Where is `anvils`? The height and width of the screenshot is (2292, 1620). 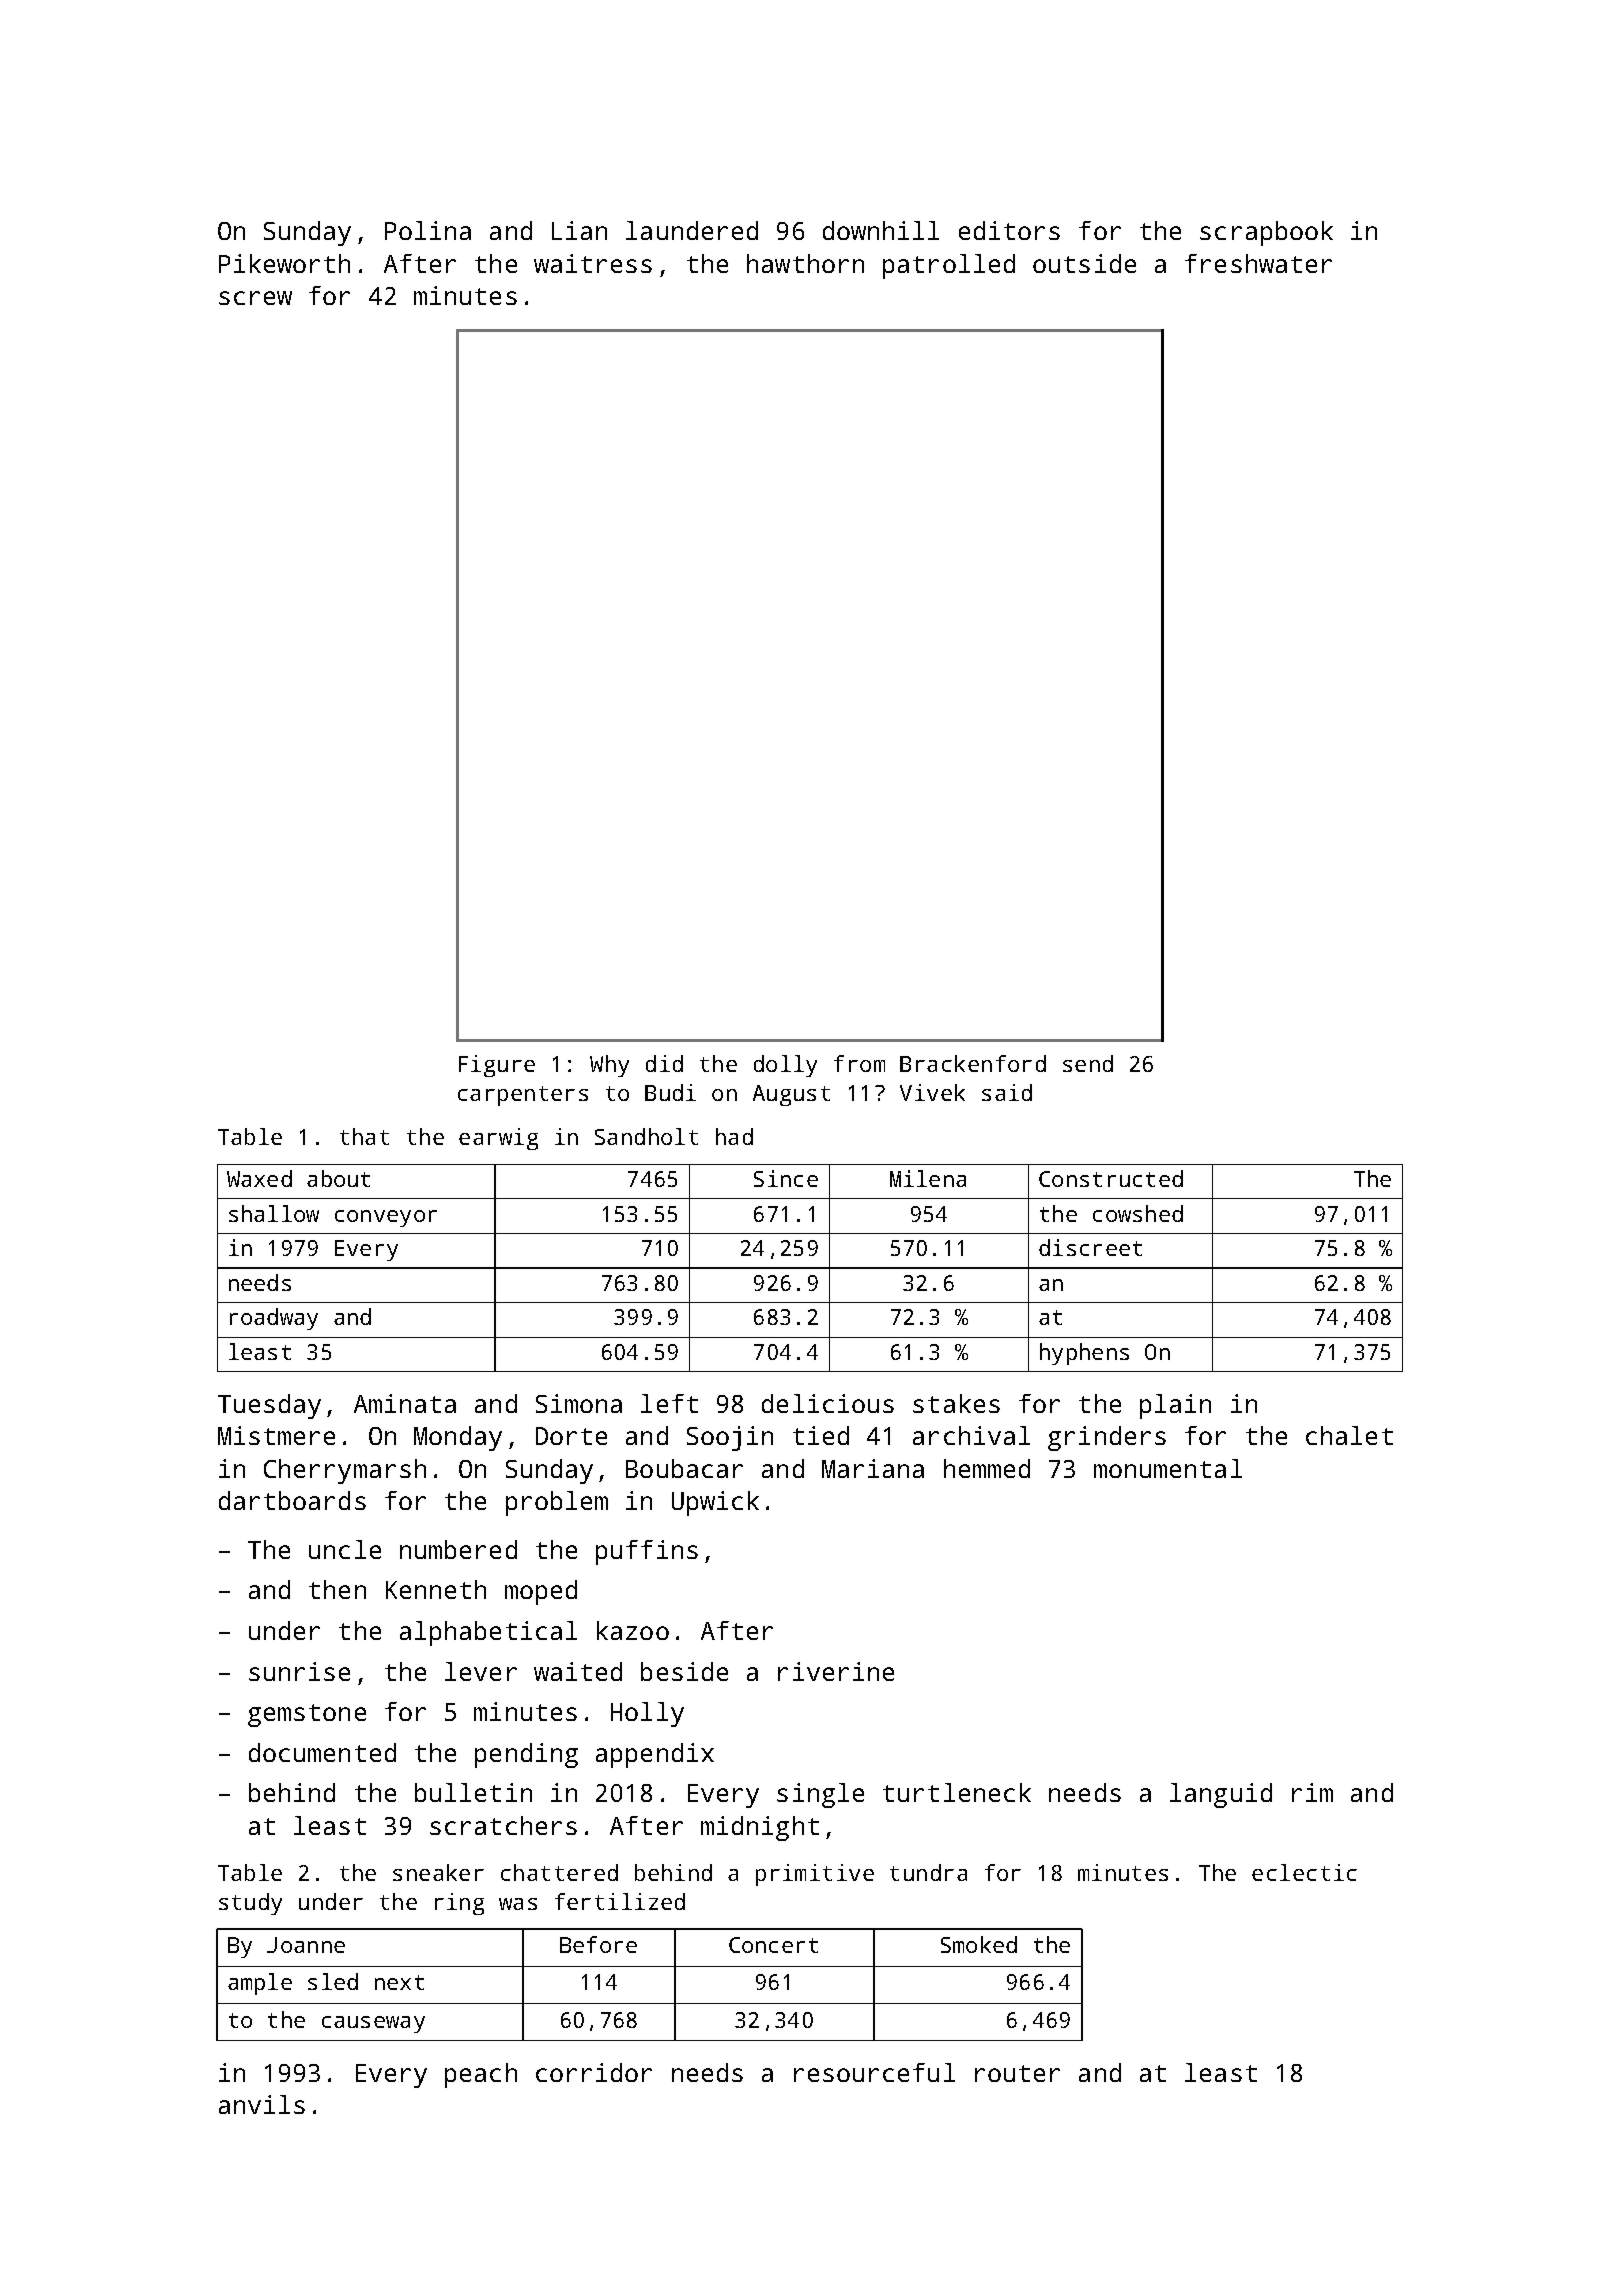
anvils is located at coordinates (262, 2104).
